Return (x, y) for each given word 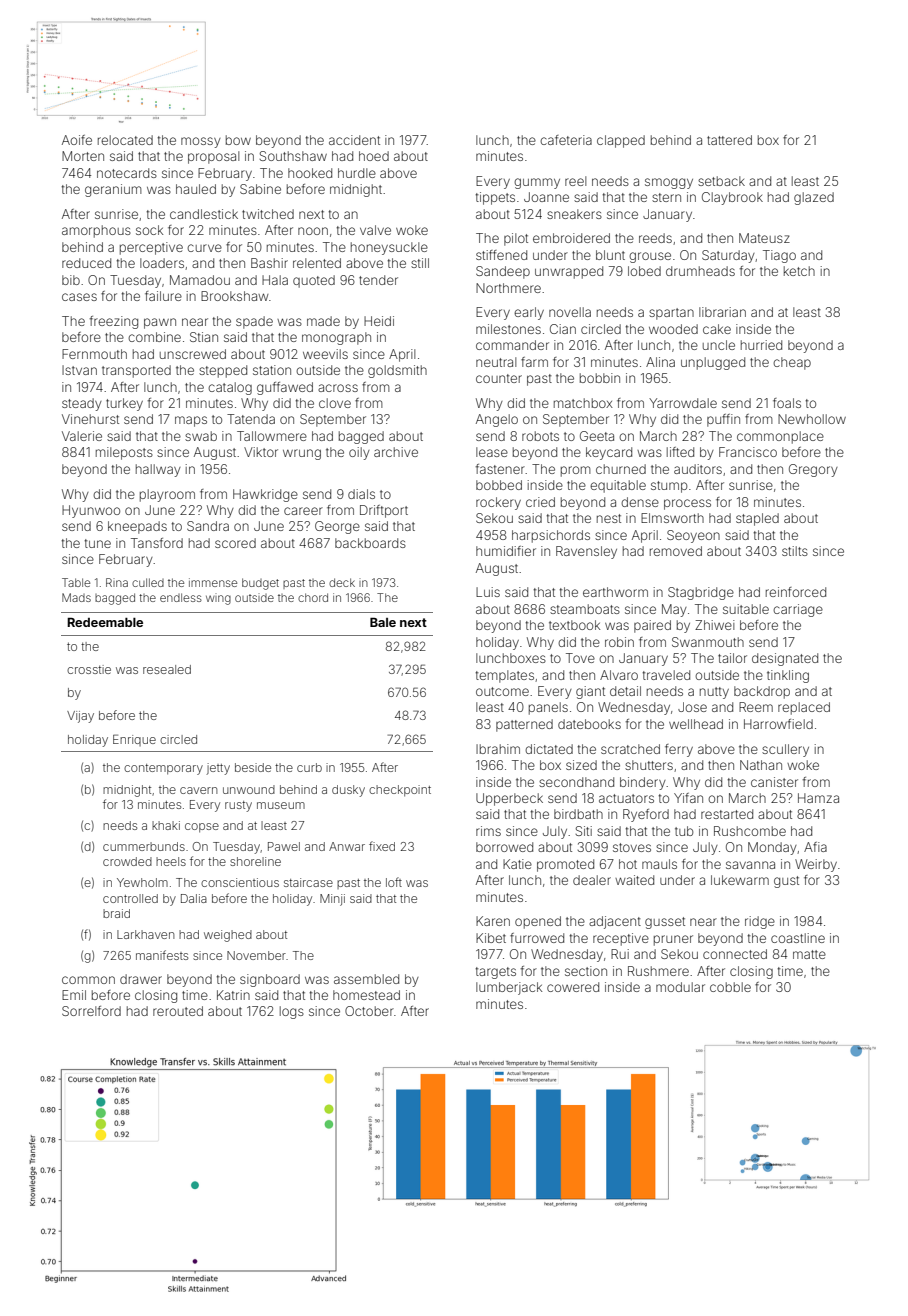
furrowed (537, 938)
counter (499, 378)
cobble (730, 987)
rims (488, 831)
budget (260, 584)
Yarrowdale (683, 403)
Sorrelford (91, 1011)
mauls (659, 864)
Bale (383, 622)
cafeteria (566, 140)
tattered (729, 140)
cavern (198, 790)
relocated (125, 140)
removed (676, 551)
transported (136, 371)
